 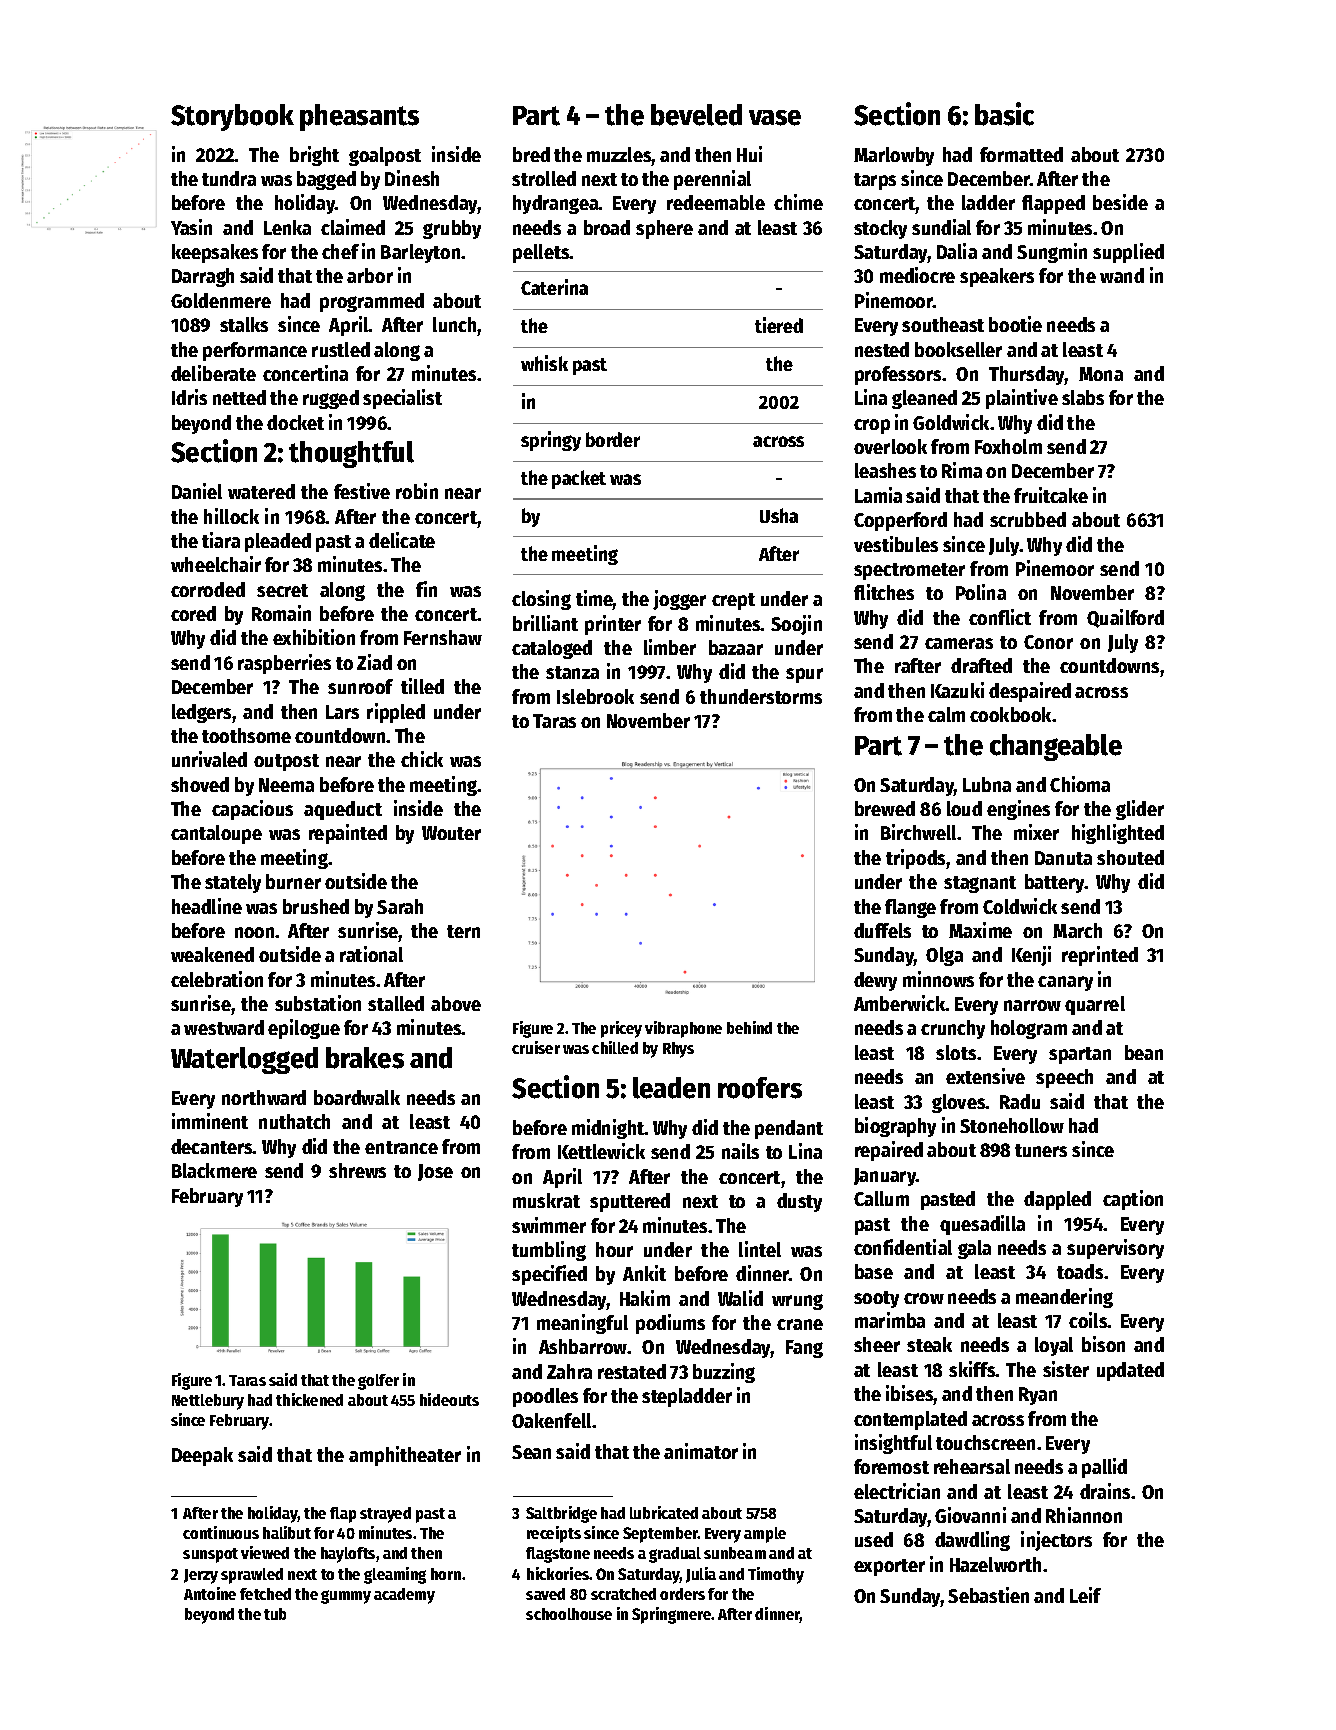 What do you see at coordinates (201, 1576) in the page?
I see `Jerzy` at bounding box center [201, 1576].
